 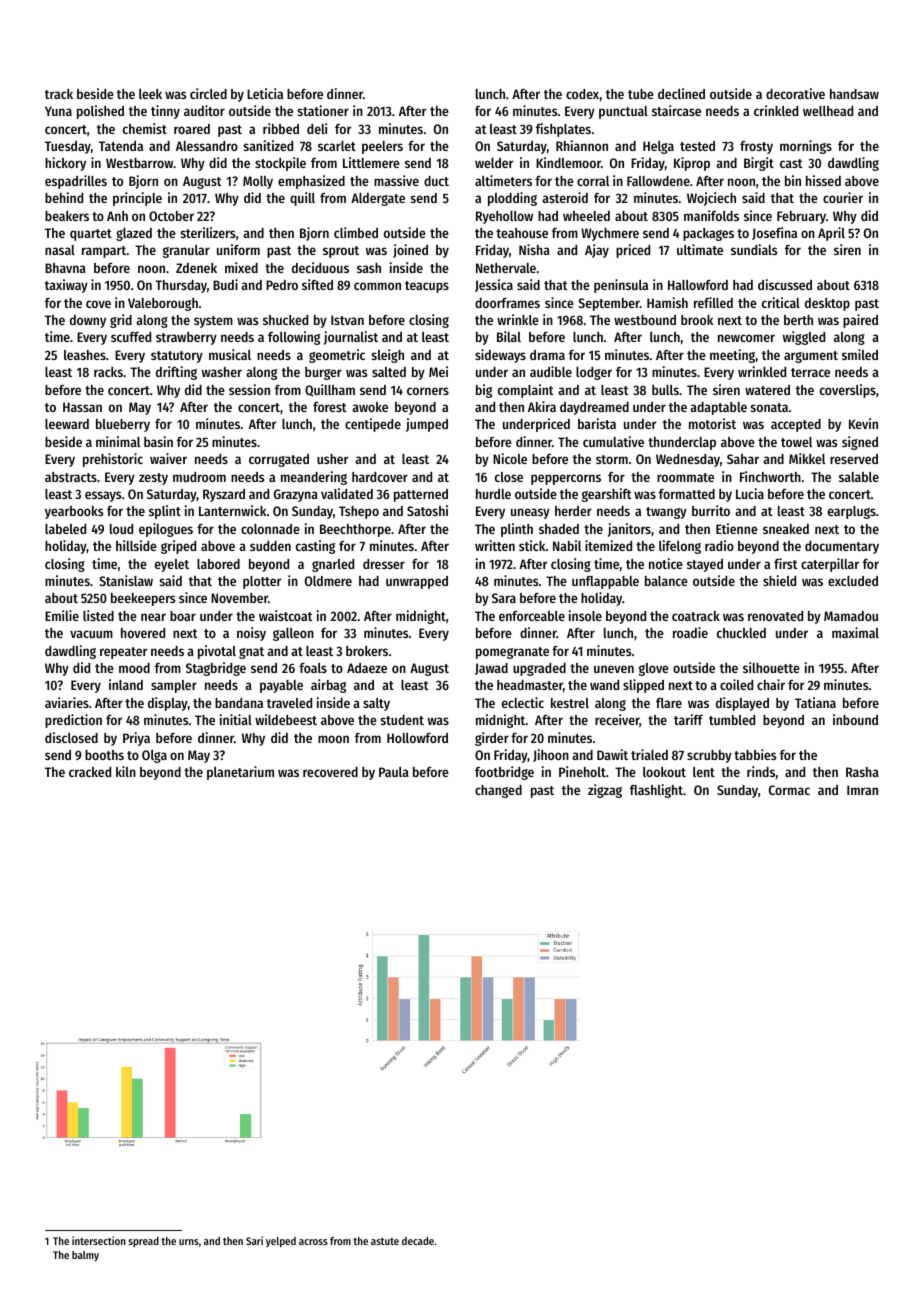 I want to click on astute, so click(x=385, y=1241).
